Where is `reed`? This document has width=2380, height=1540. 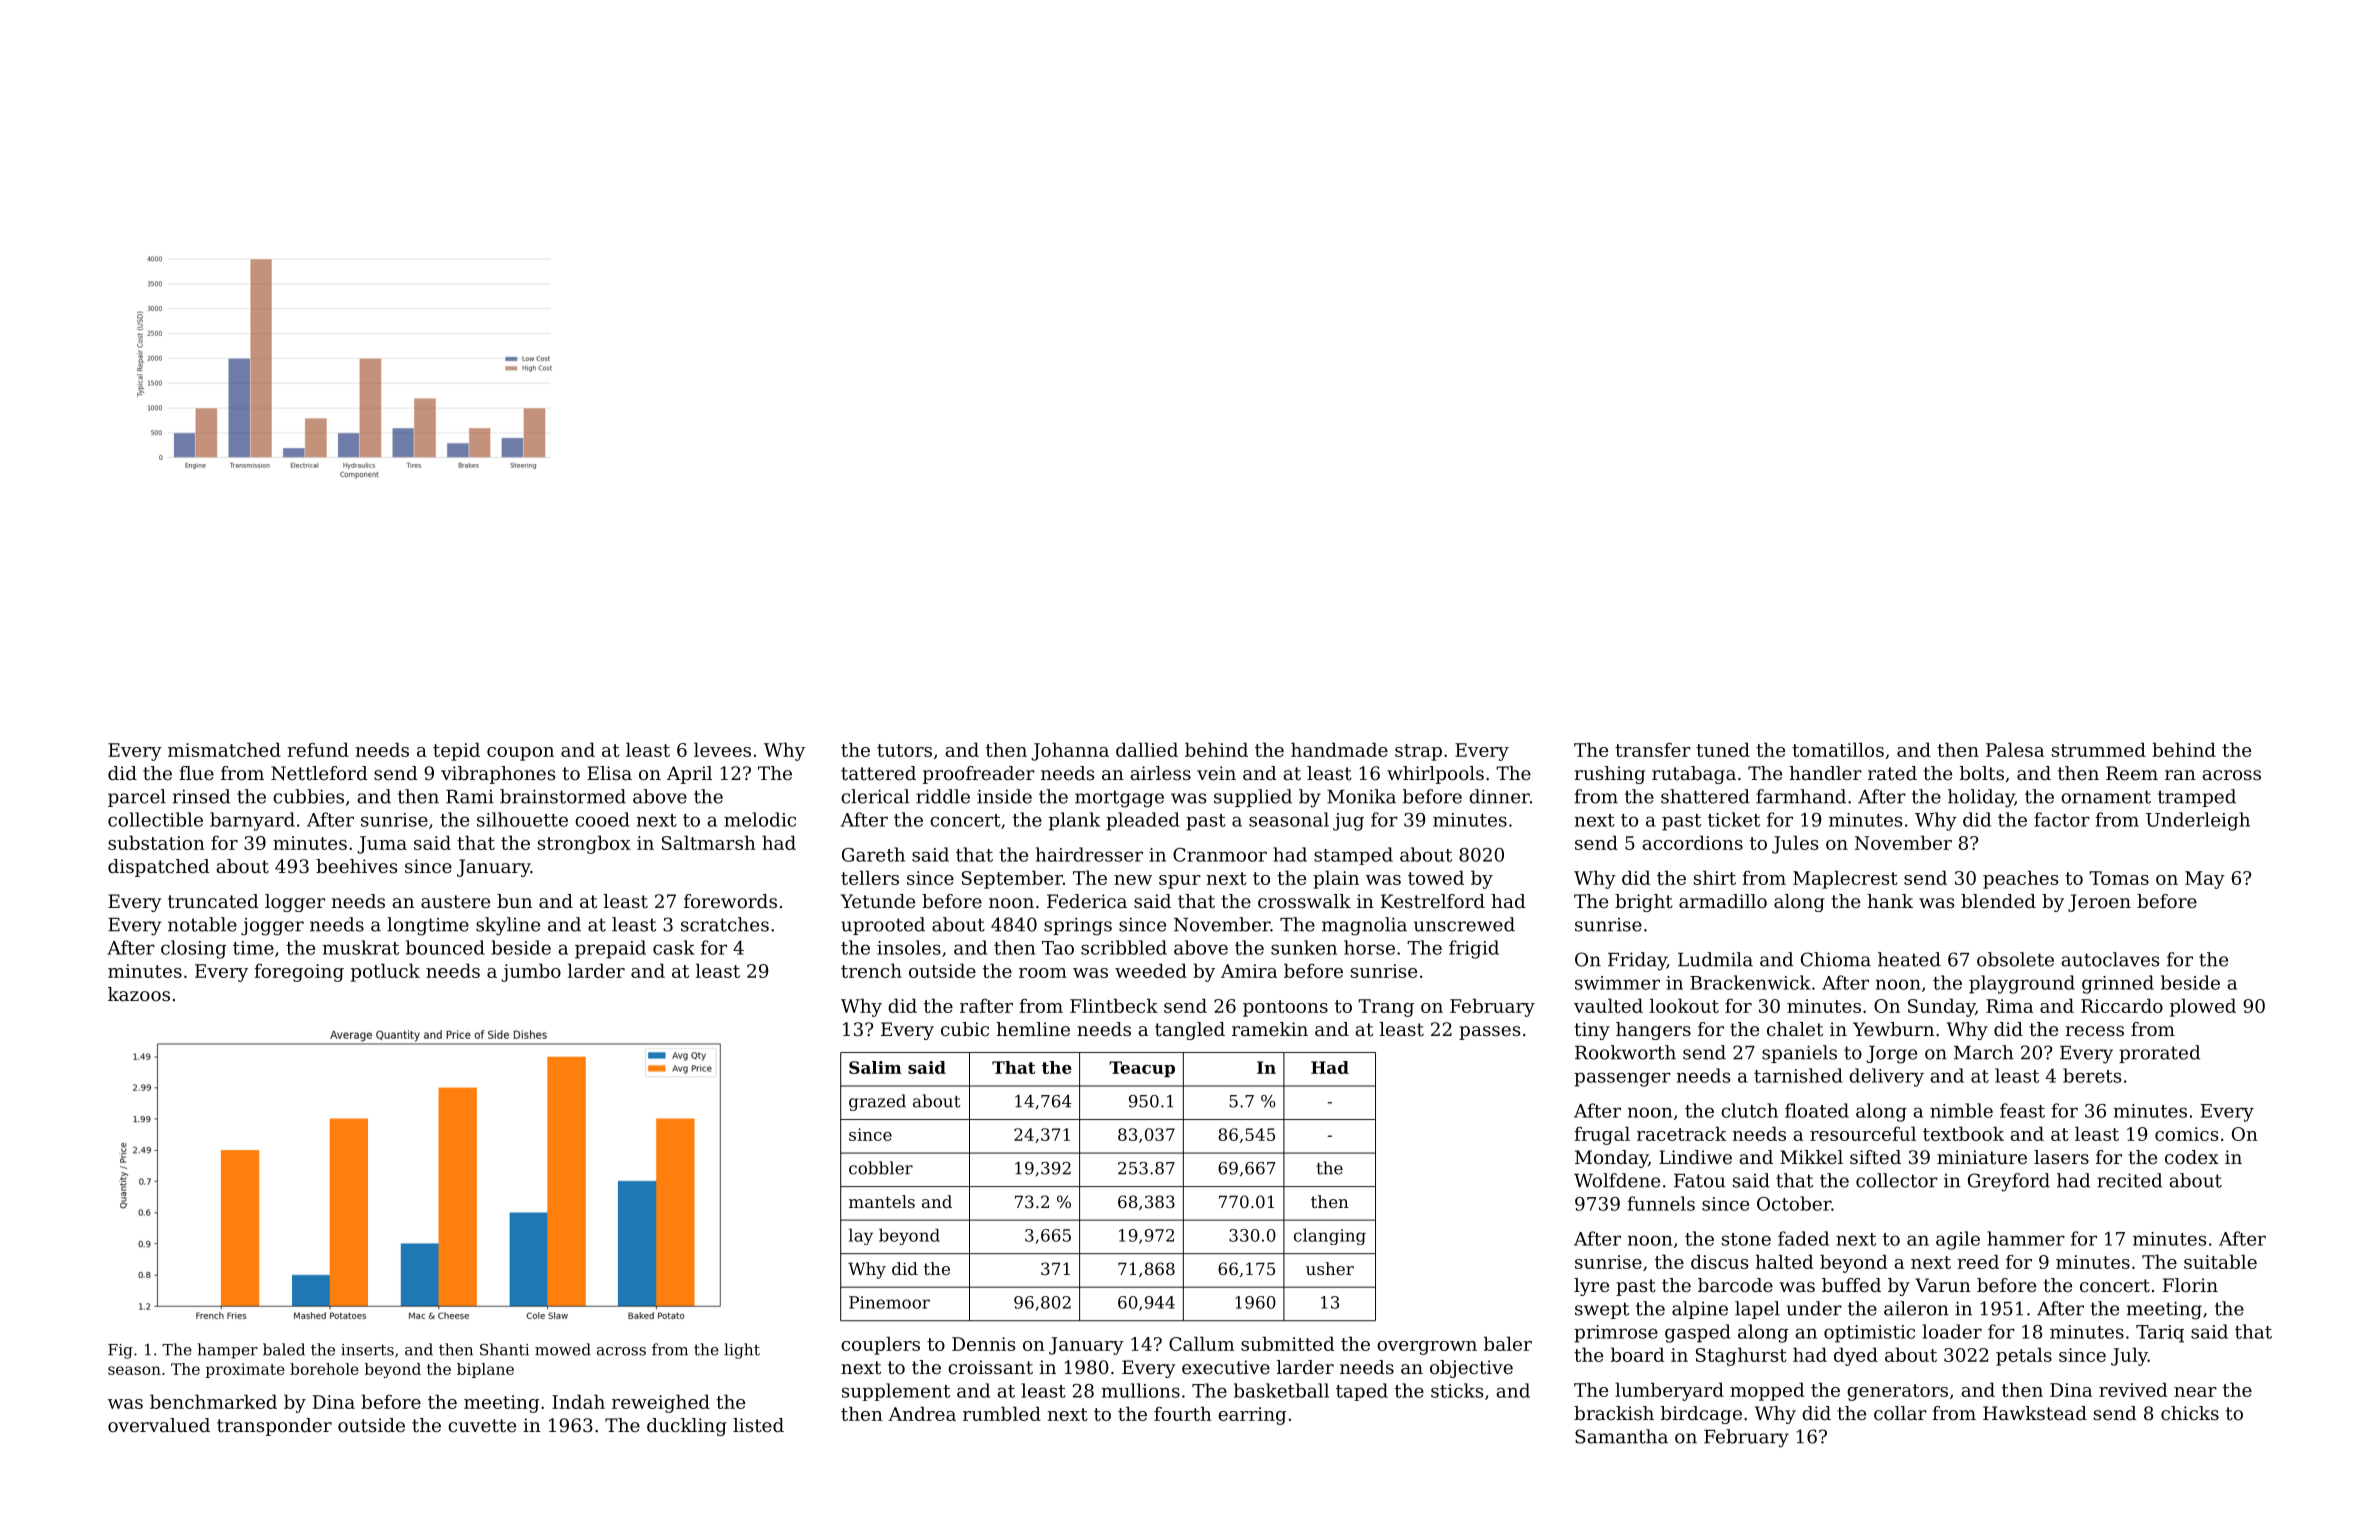
reed is located at coordinates (1978, 1261).
